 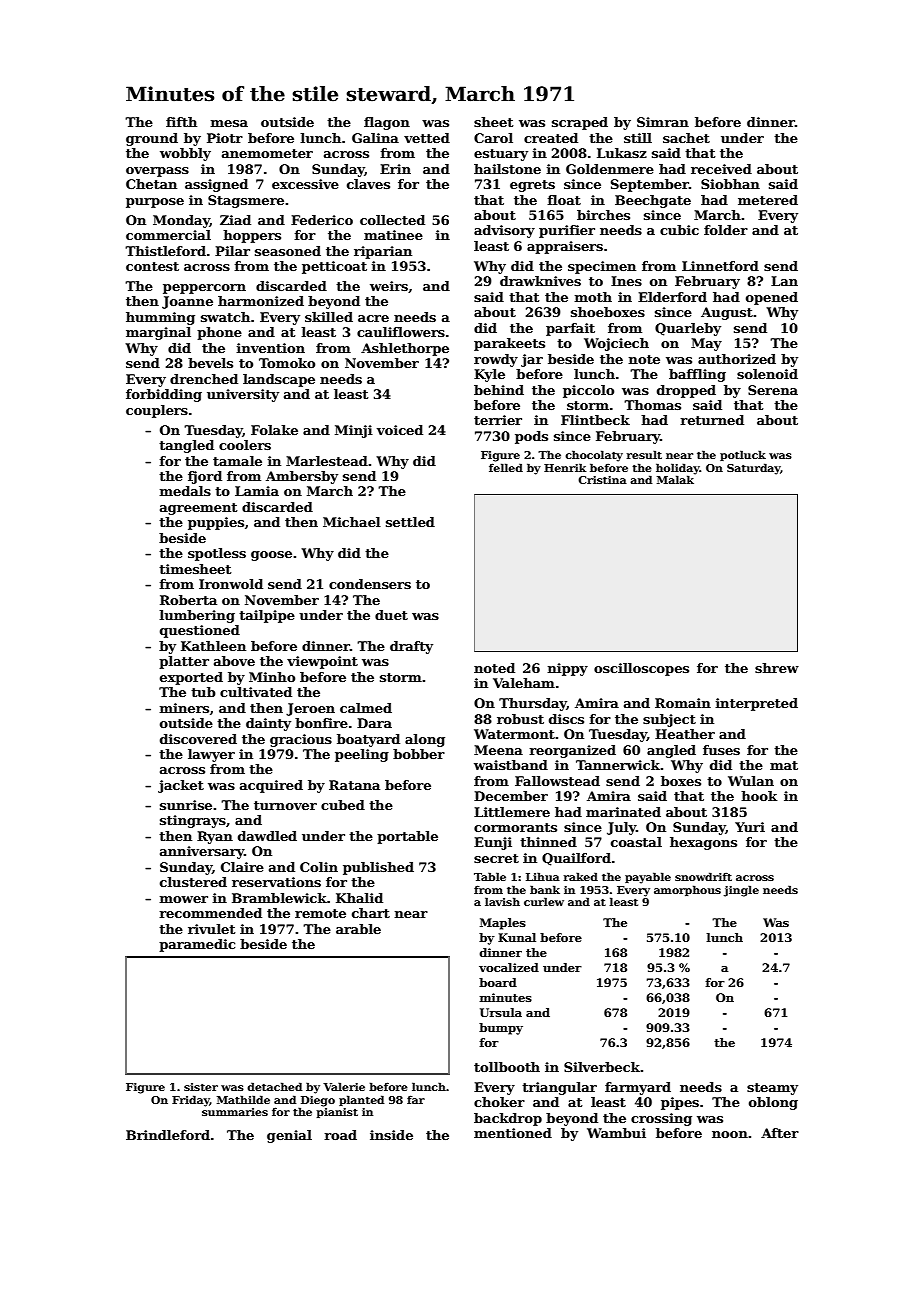 What do you see at coordinates (340, 1135) in the document?
I see `road` at bounding box center [340, 1135].
